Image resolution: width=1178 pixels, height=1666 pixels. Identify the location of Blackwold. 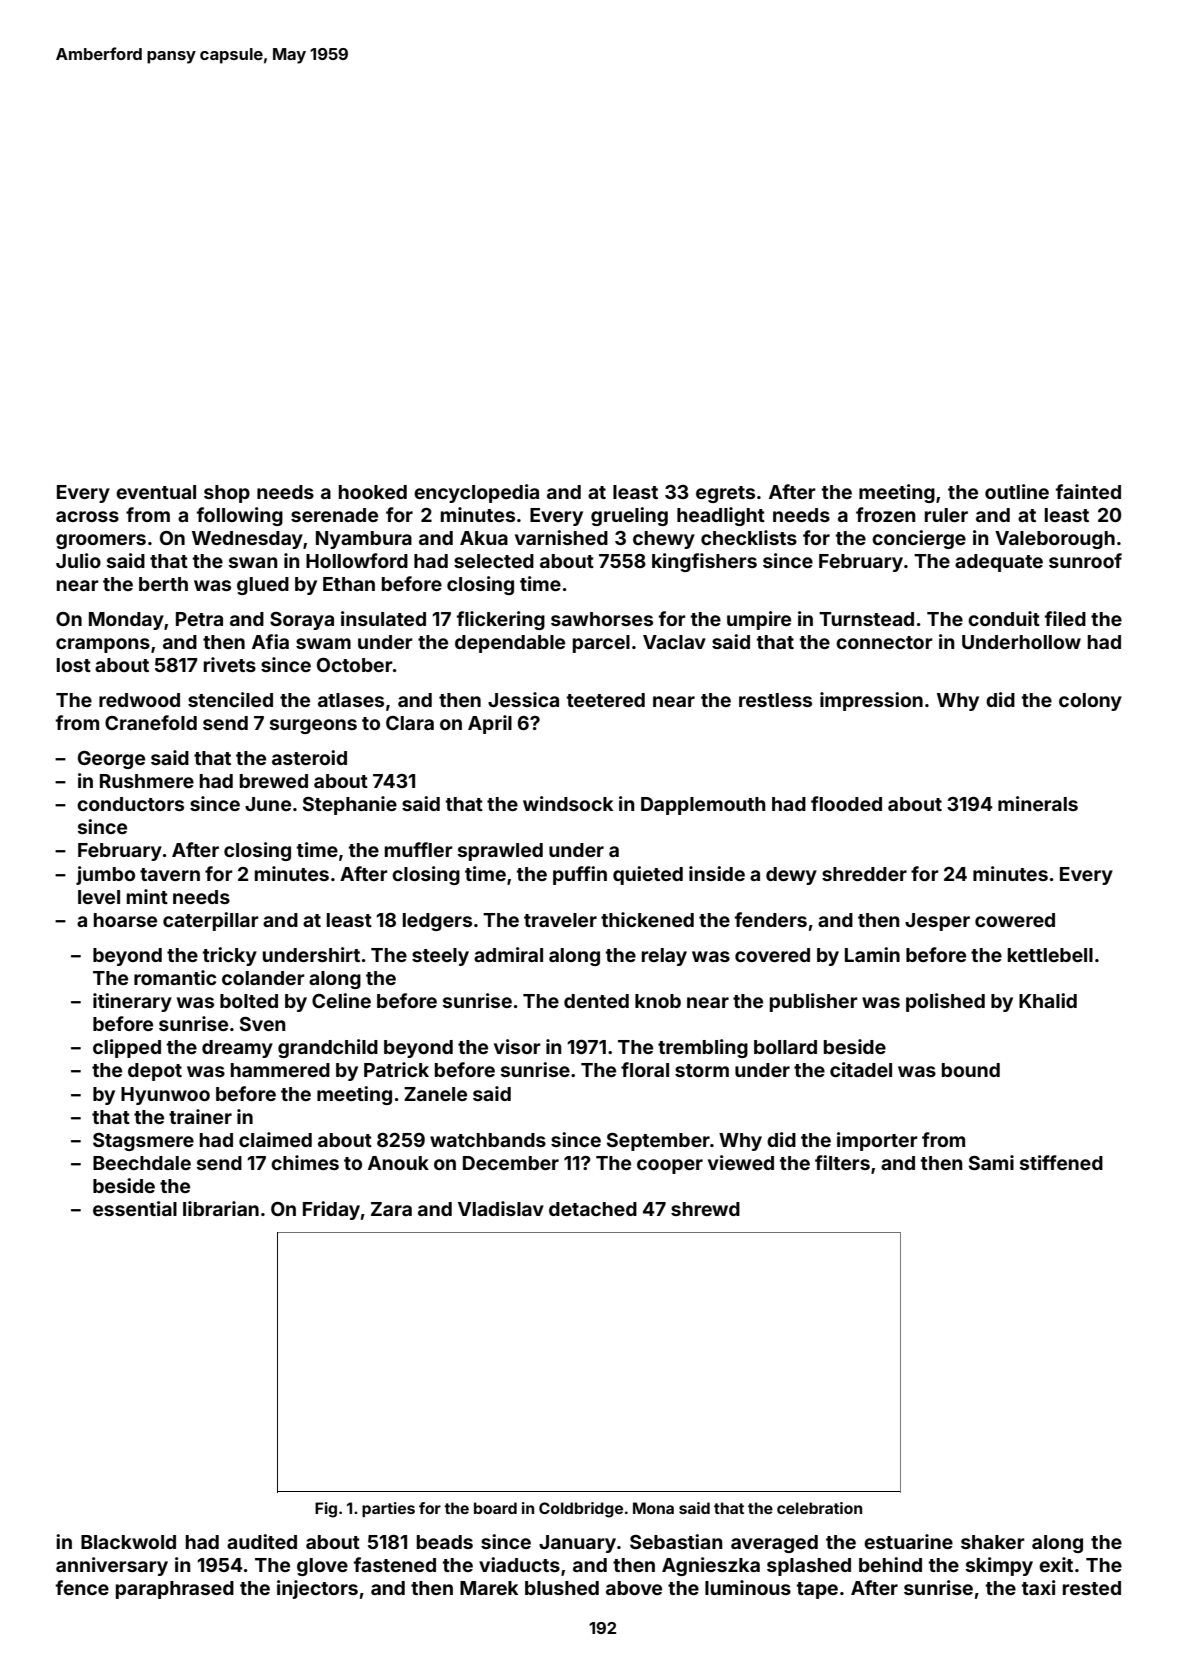
(128, 1542).
